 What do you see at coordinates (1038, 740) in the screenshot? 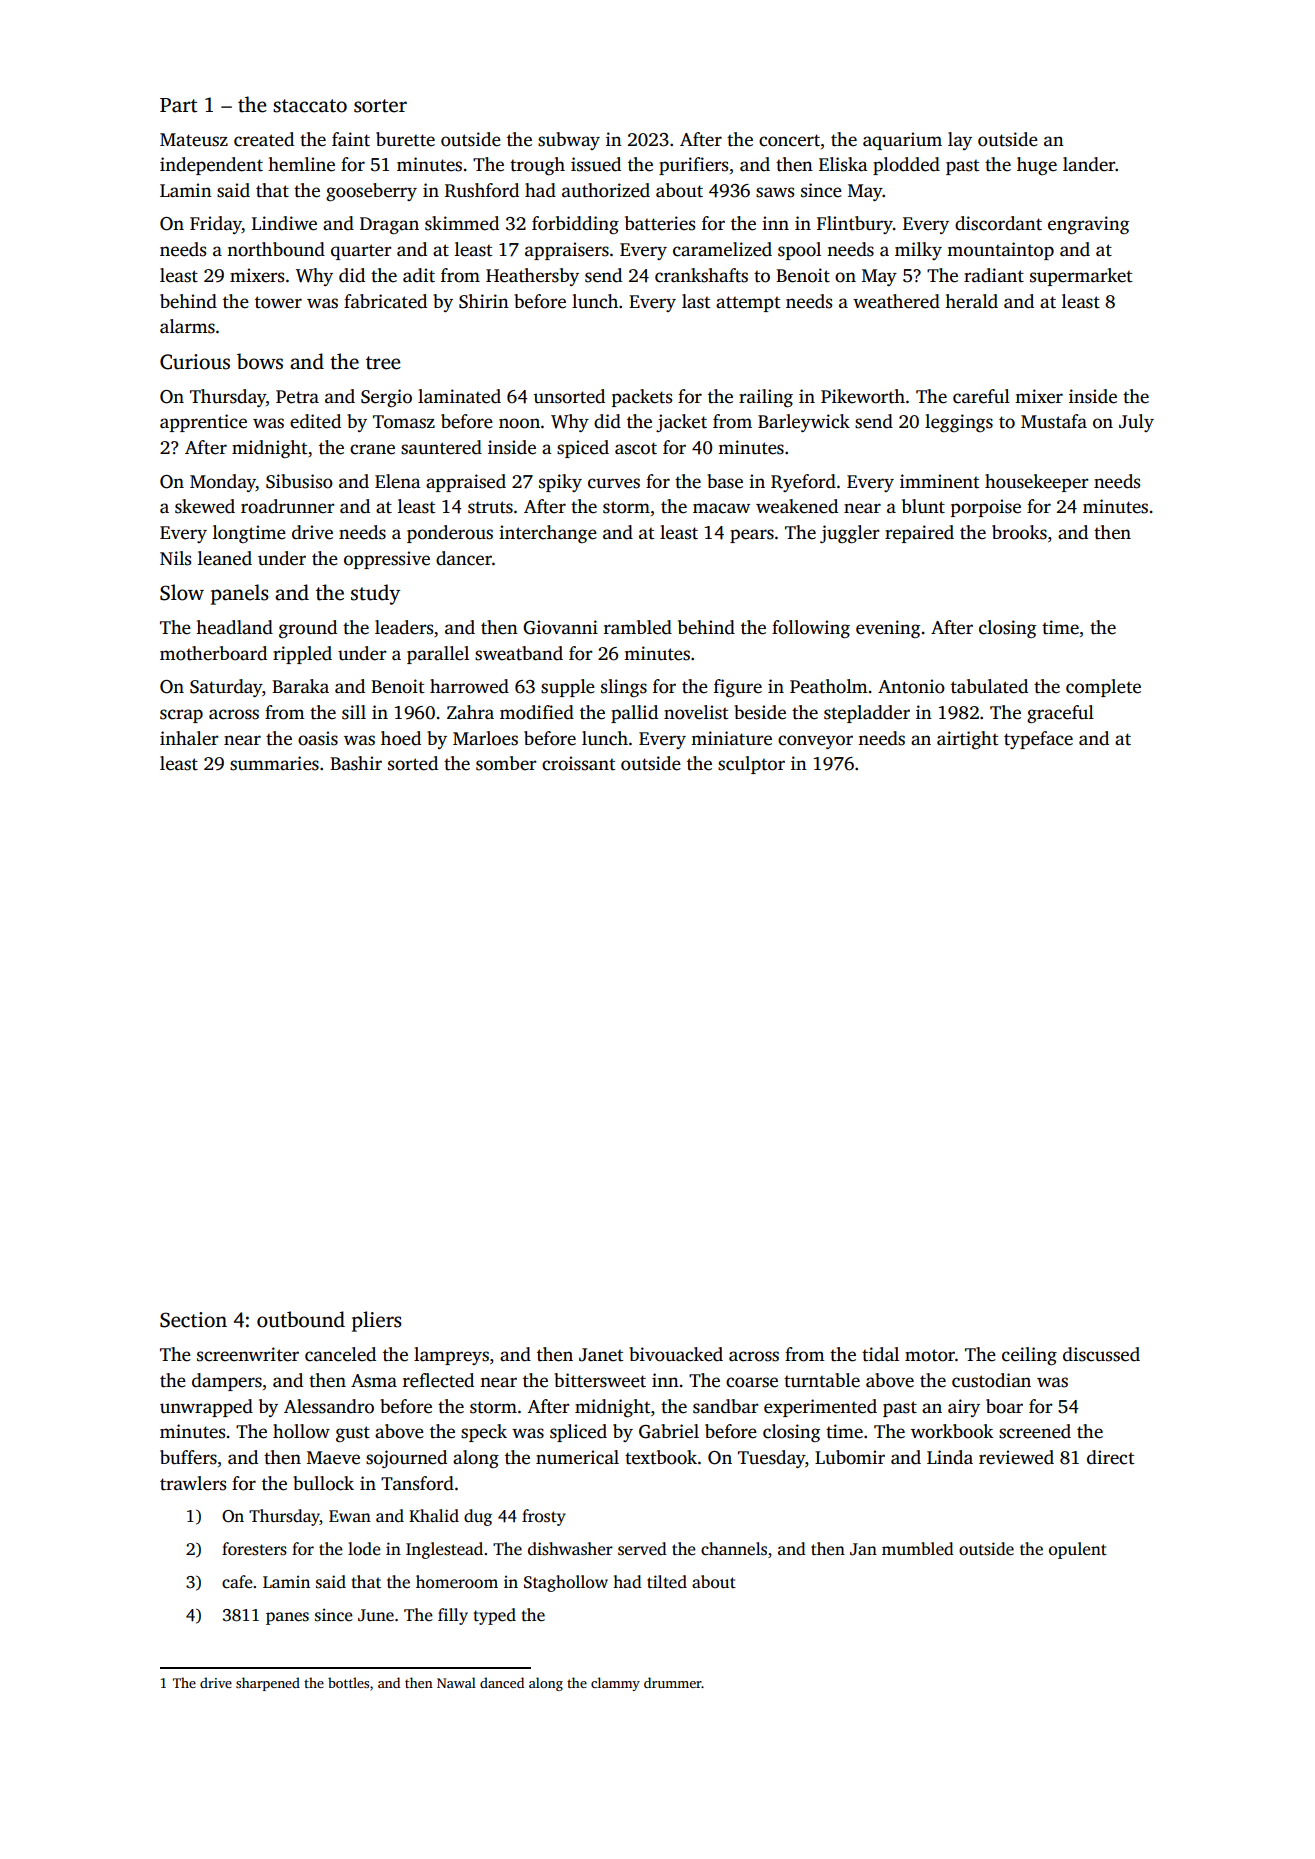
I see `typeface` at bounding box center [1038, 740].
